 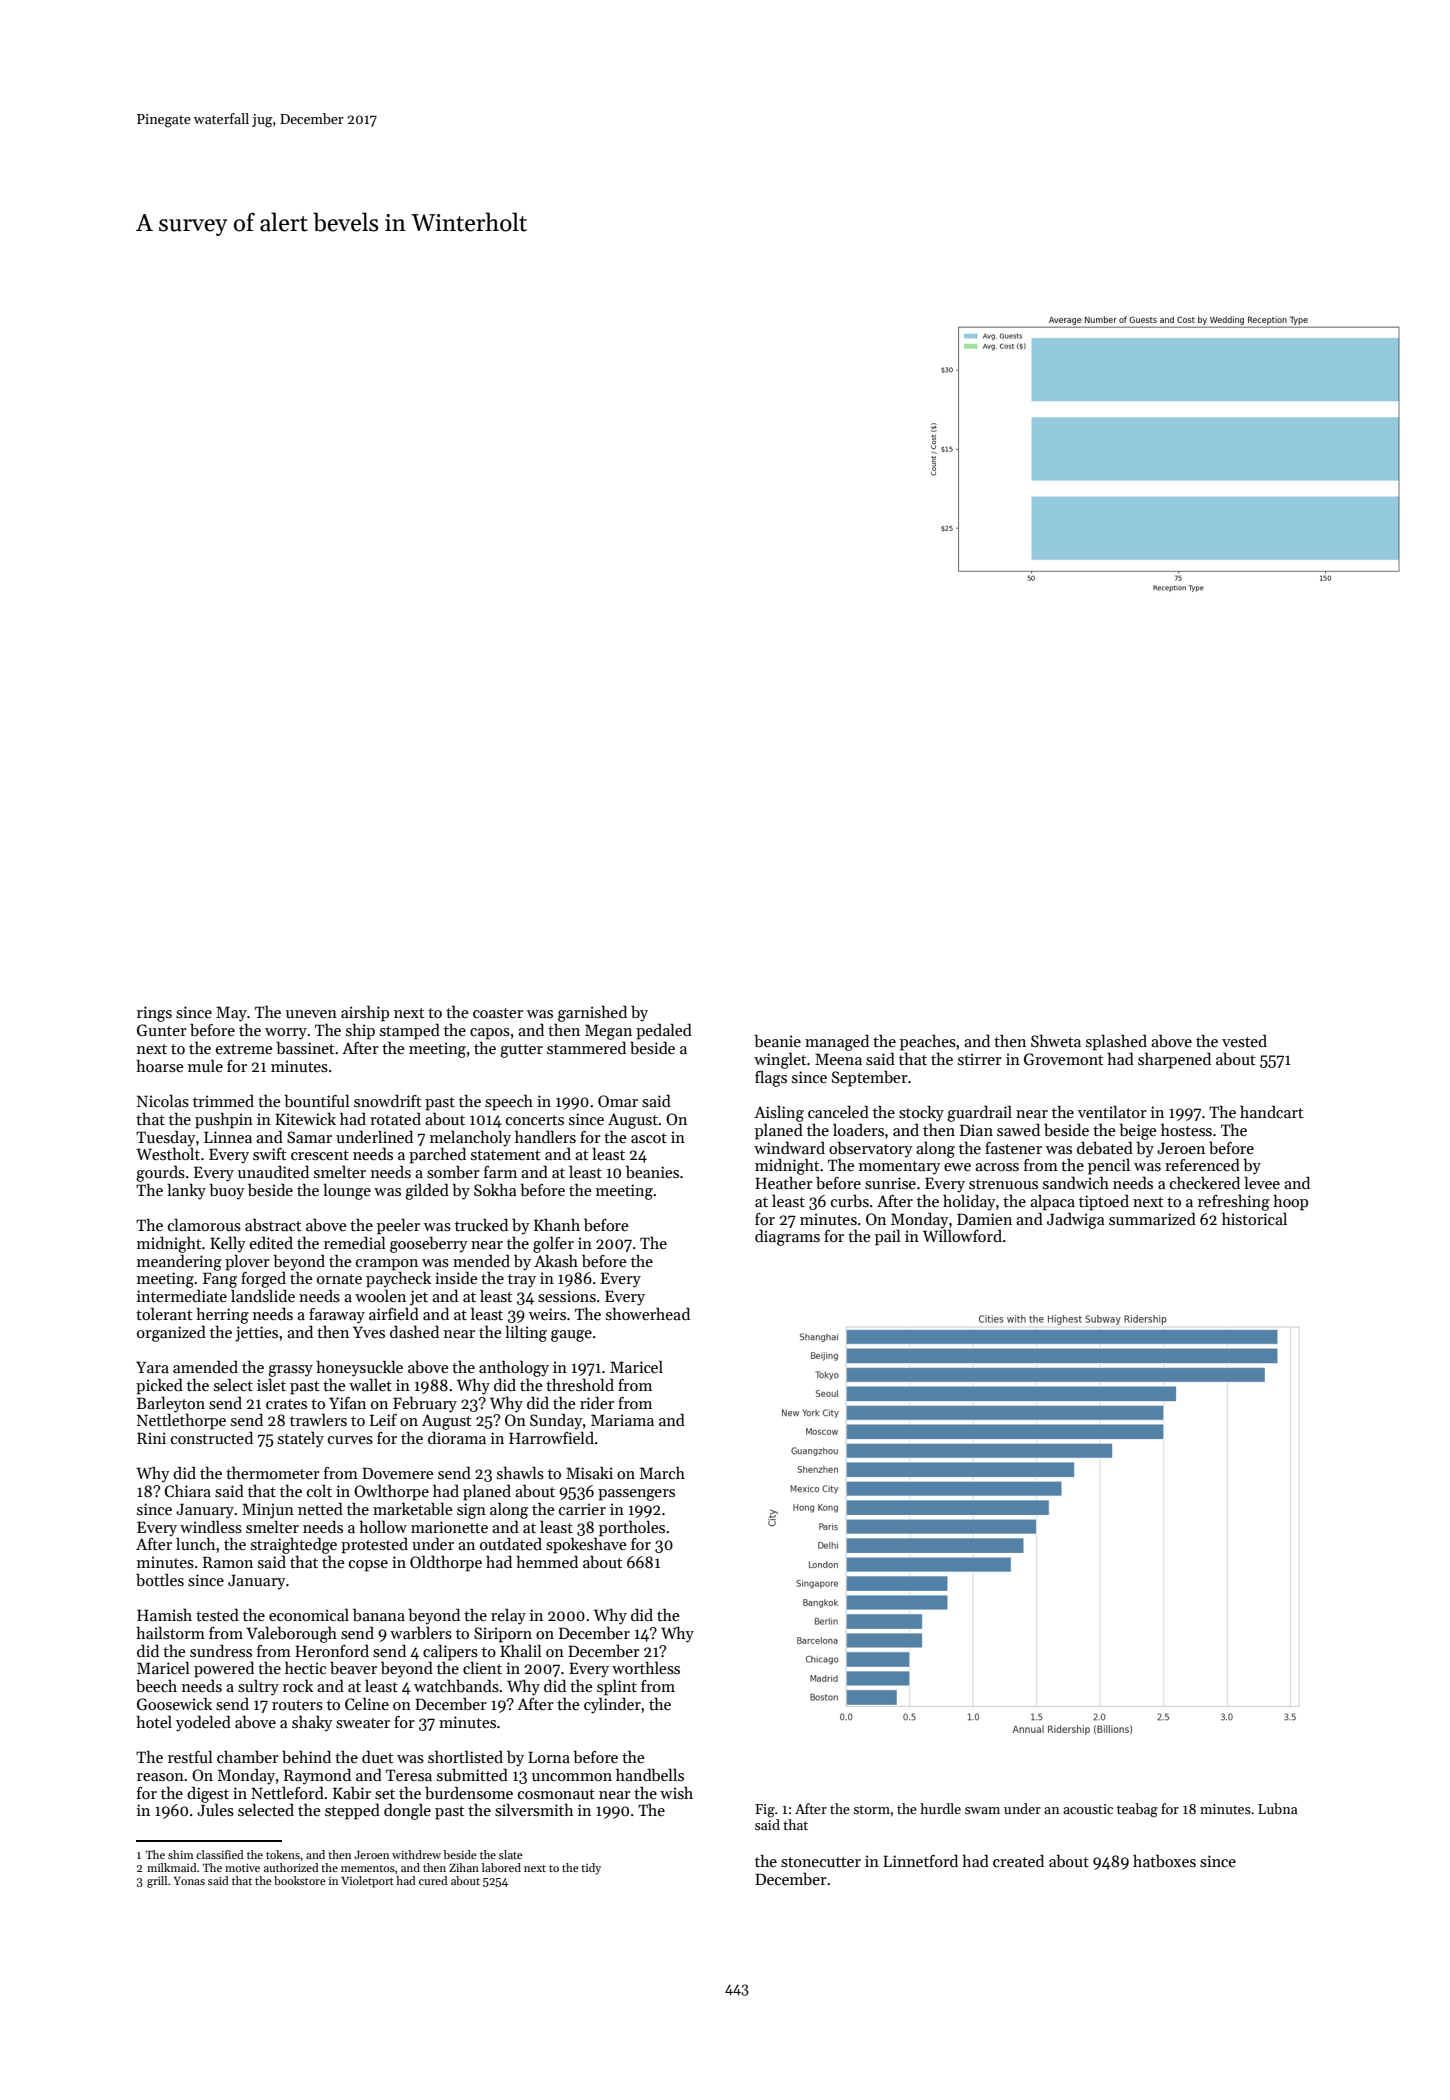 I want to click on rings, so click(x=154, y=1014).
